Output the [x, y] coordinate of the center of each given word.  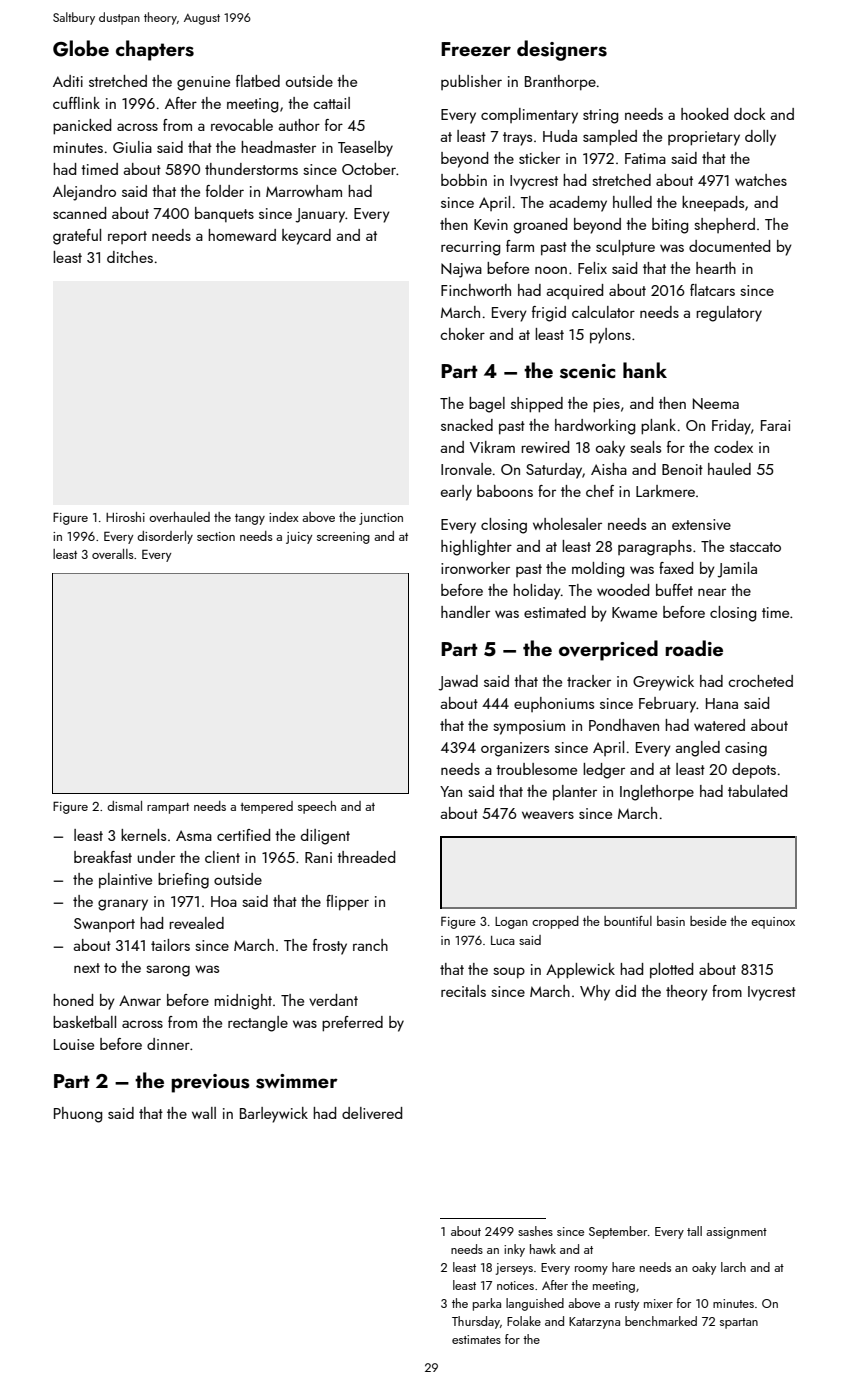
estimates [476, 1339]
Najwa [461, 270]
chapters [155, 50]
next [87, 968]
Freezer [476, 49]
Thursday [476, 1322]
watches [761, 180]
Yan [451, 791]
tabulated [757, 791]
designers [562, 50]
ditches [130, 257]
